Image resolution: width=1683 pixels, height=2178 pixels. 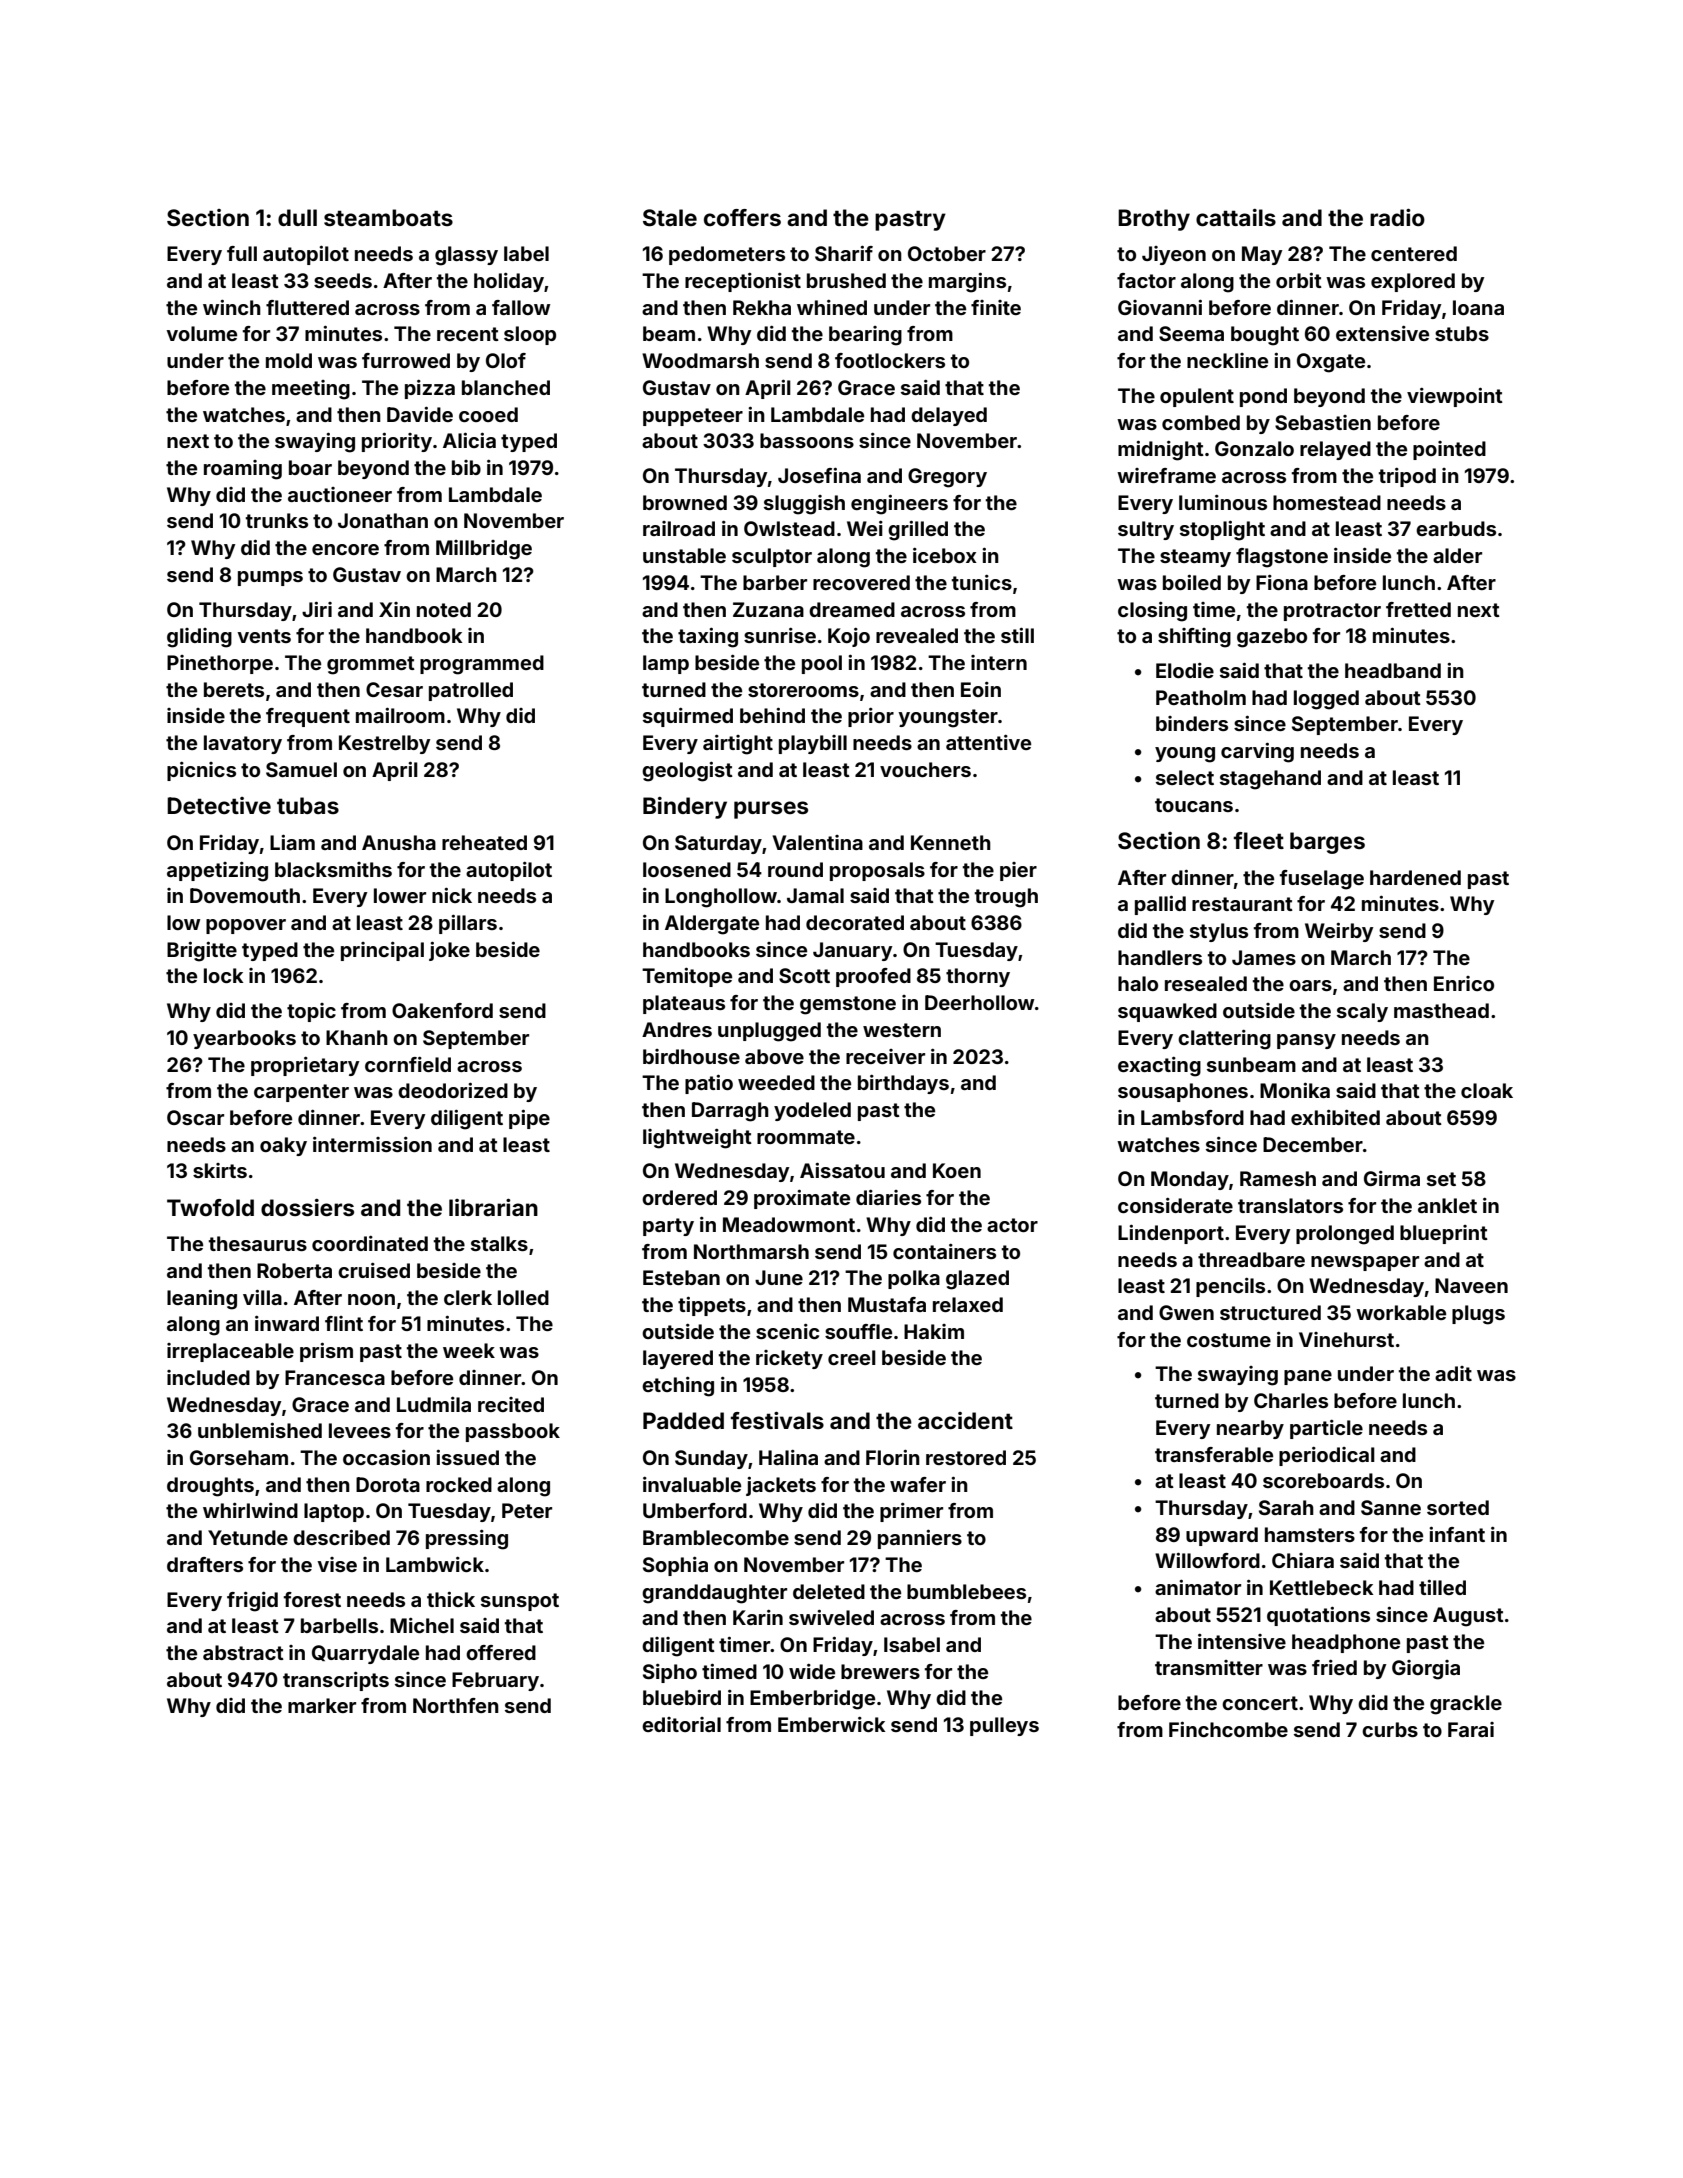 What do you see at coordinates (208, 1377) in the screenshot?
I see `included` at bounding box center [208, 1377].
